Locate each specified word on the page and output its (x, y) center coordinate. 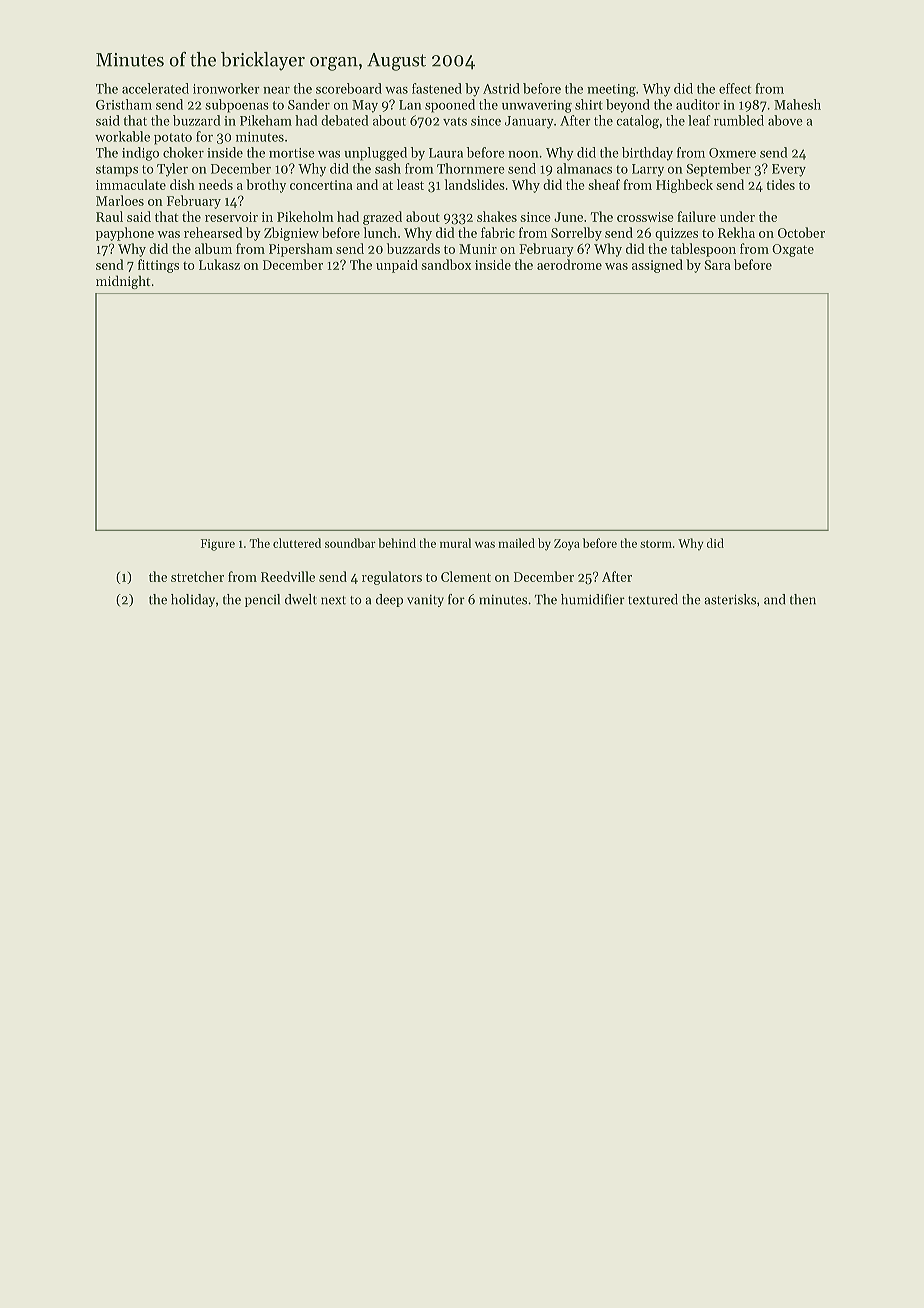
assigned (657, 266)
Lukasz (219, 264)
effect (735, 88)
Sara (718, 265)
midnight (123, 282)
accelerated (155, 88)
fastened (437, 88)
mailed (516, 543)
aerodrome (569, 264)
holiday (193, 600)
